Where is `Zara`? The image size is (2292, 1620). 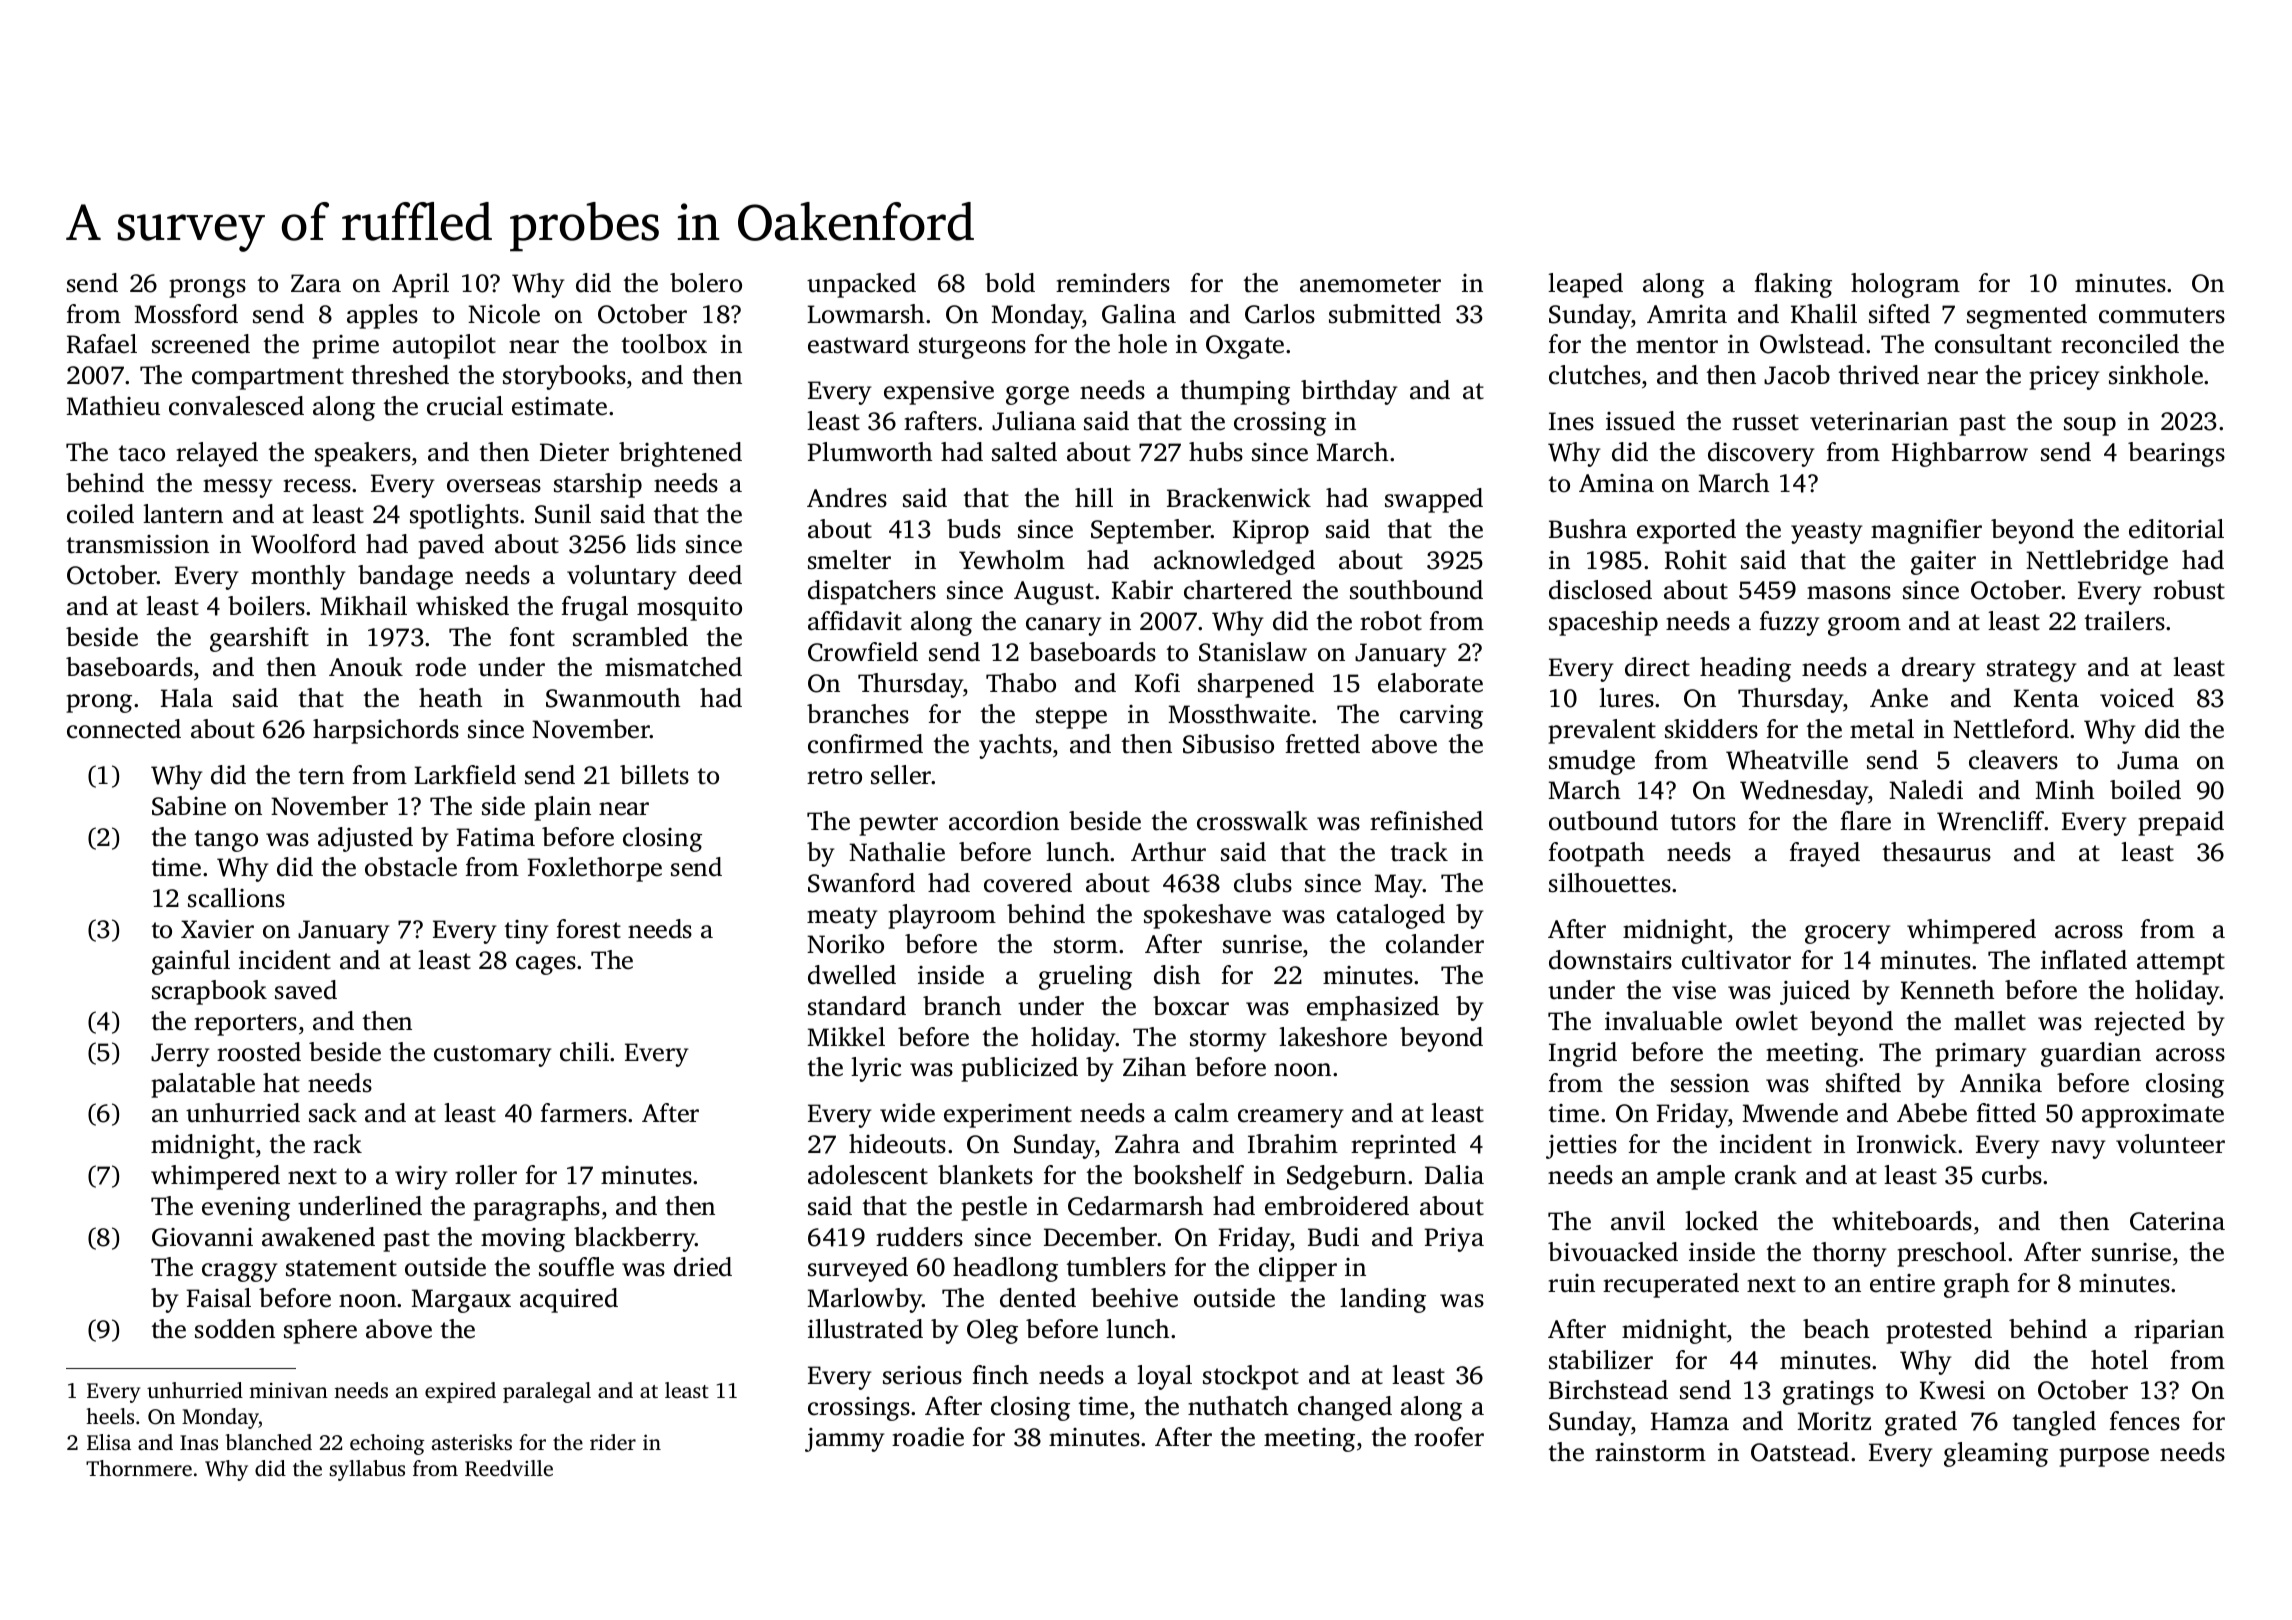 Zara is located at coordinates (316, 283).
